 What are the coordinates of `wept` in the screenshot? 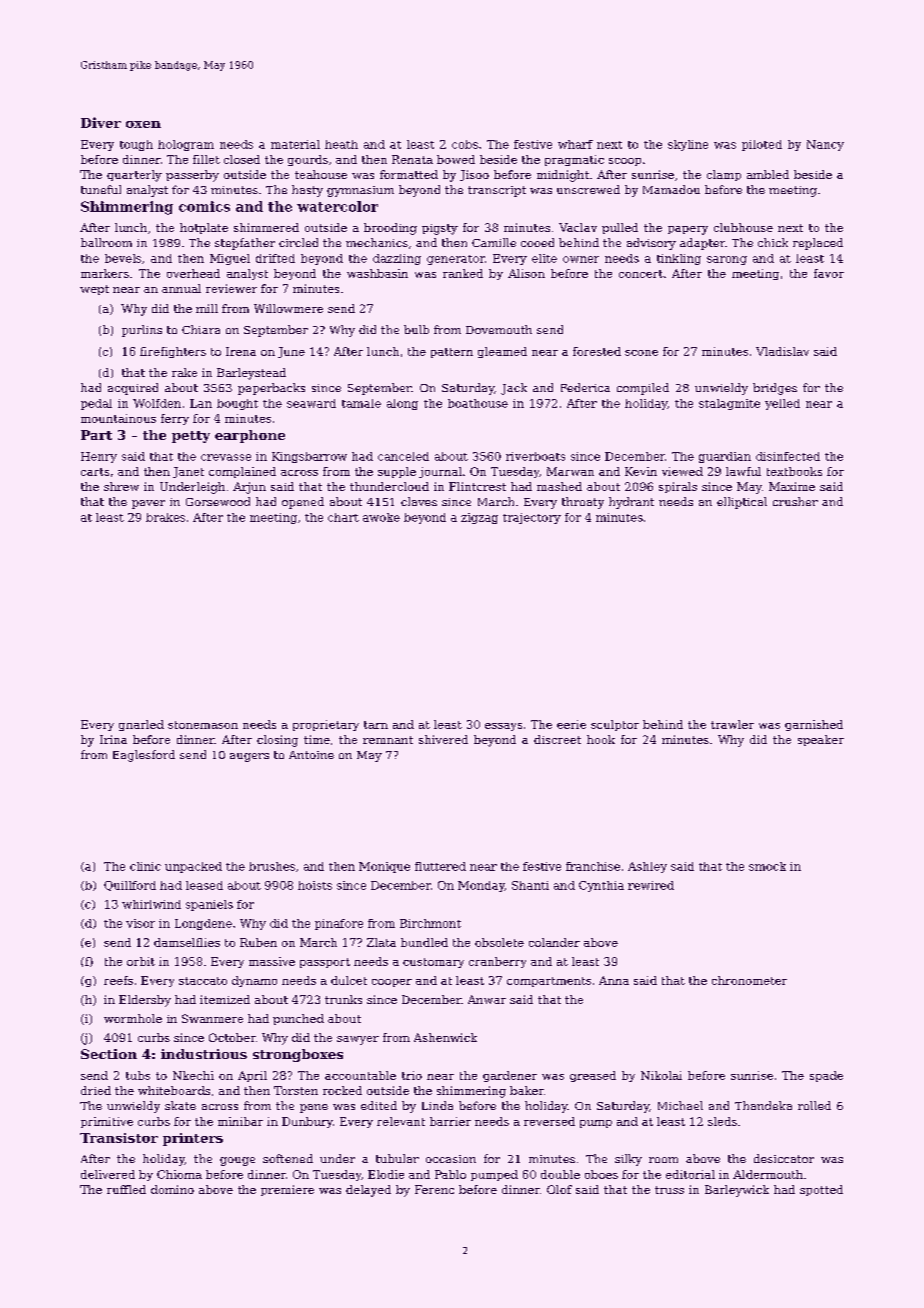 It's located at (94, 290).
